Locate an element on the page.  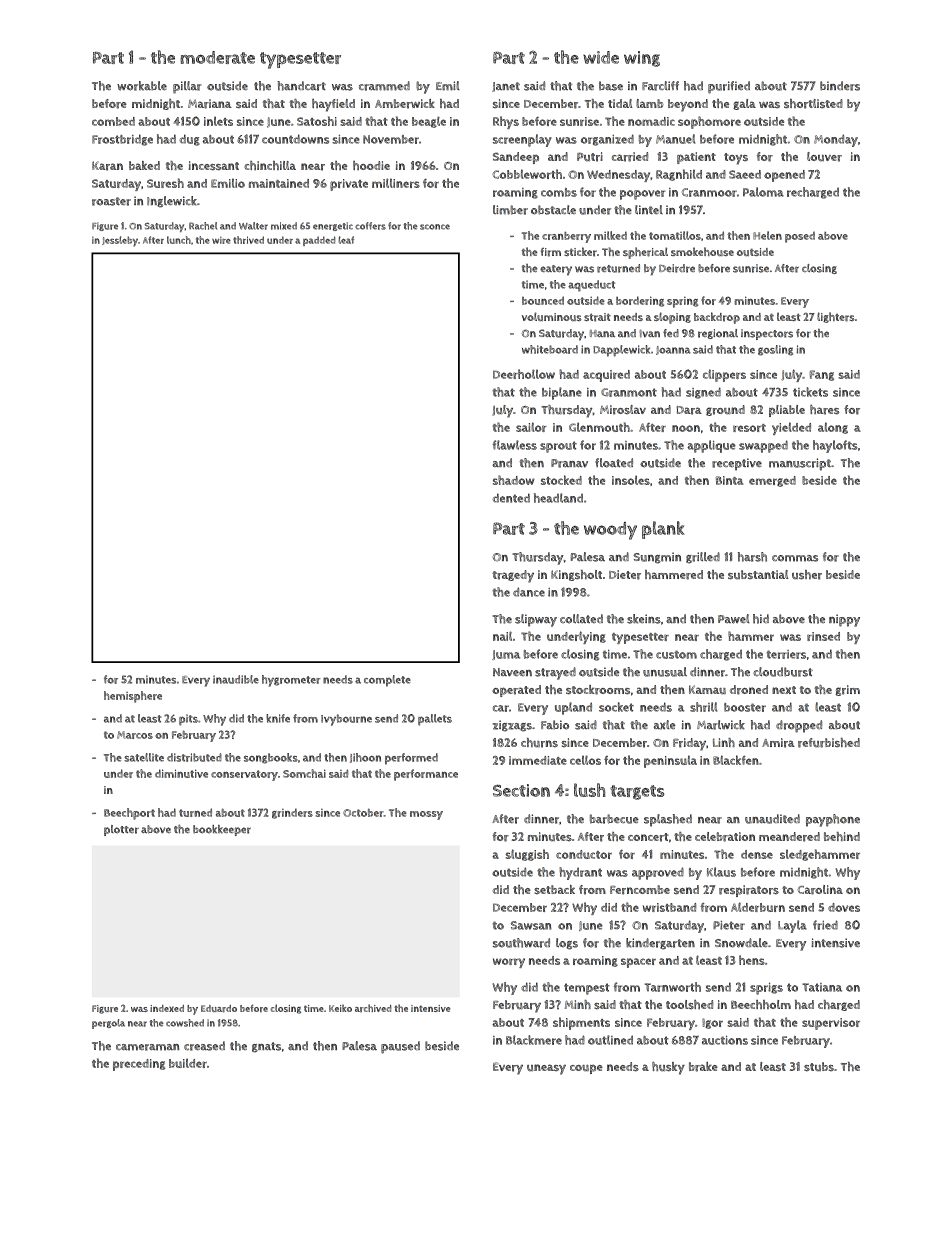
leaf is located at coordinates (346, 240).
